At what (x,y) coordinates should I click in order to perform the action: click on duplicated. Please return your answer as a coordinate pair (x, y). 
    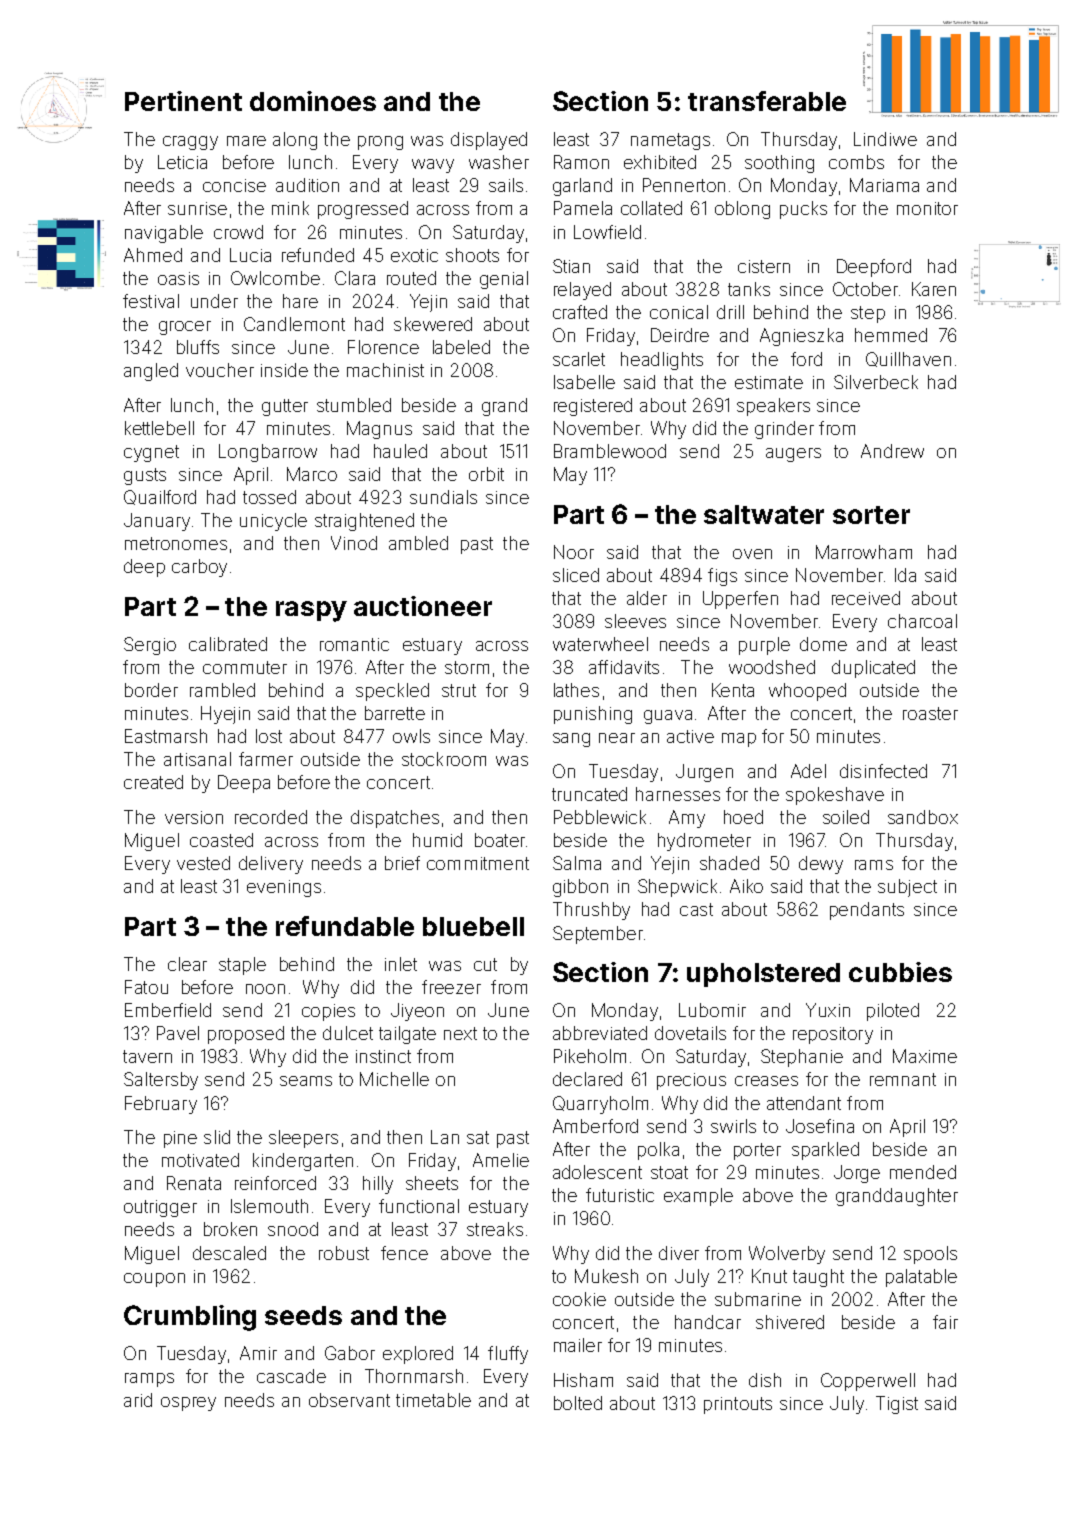
    Looking at the image, I should click on (873, 669).
